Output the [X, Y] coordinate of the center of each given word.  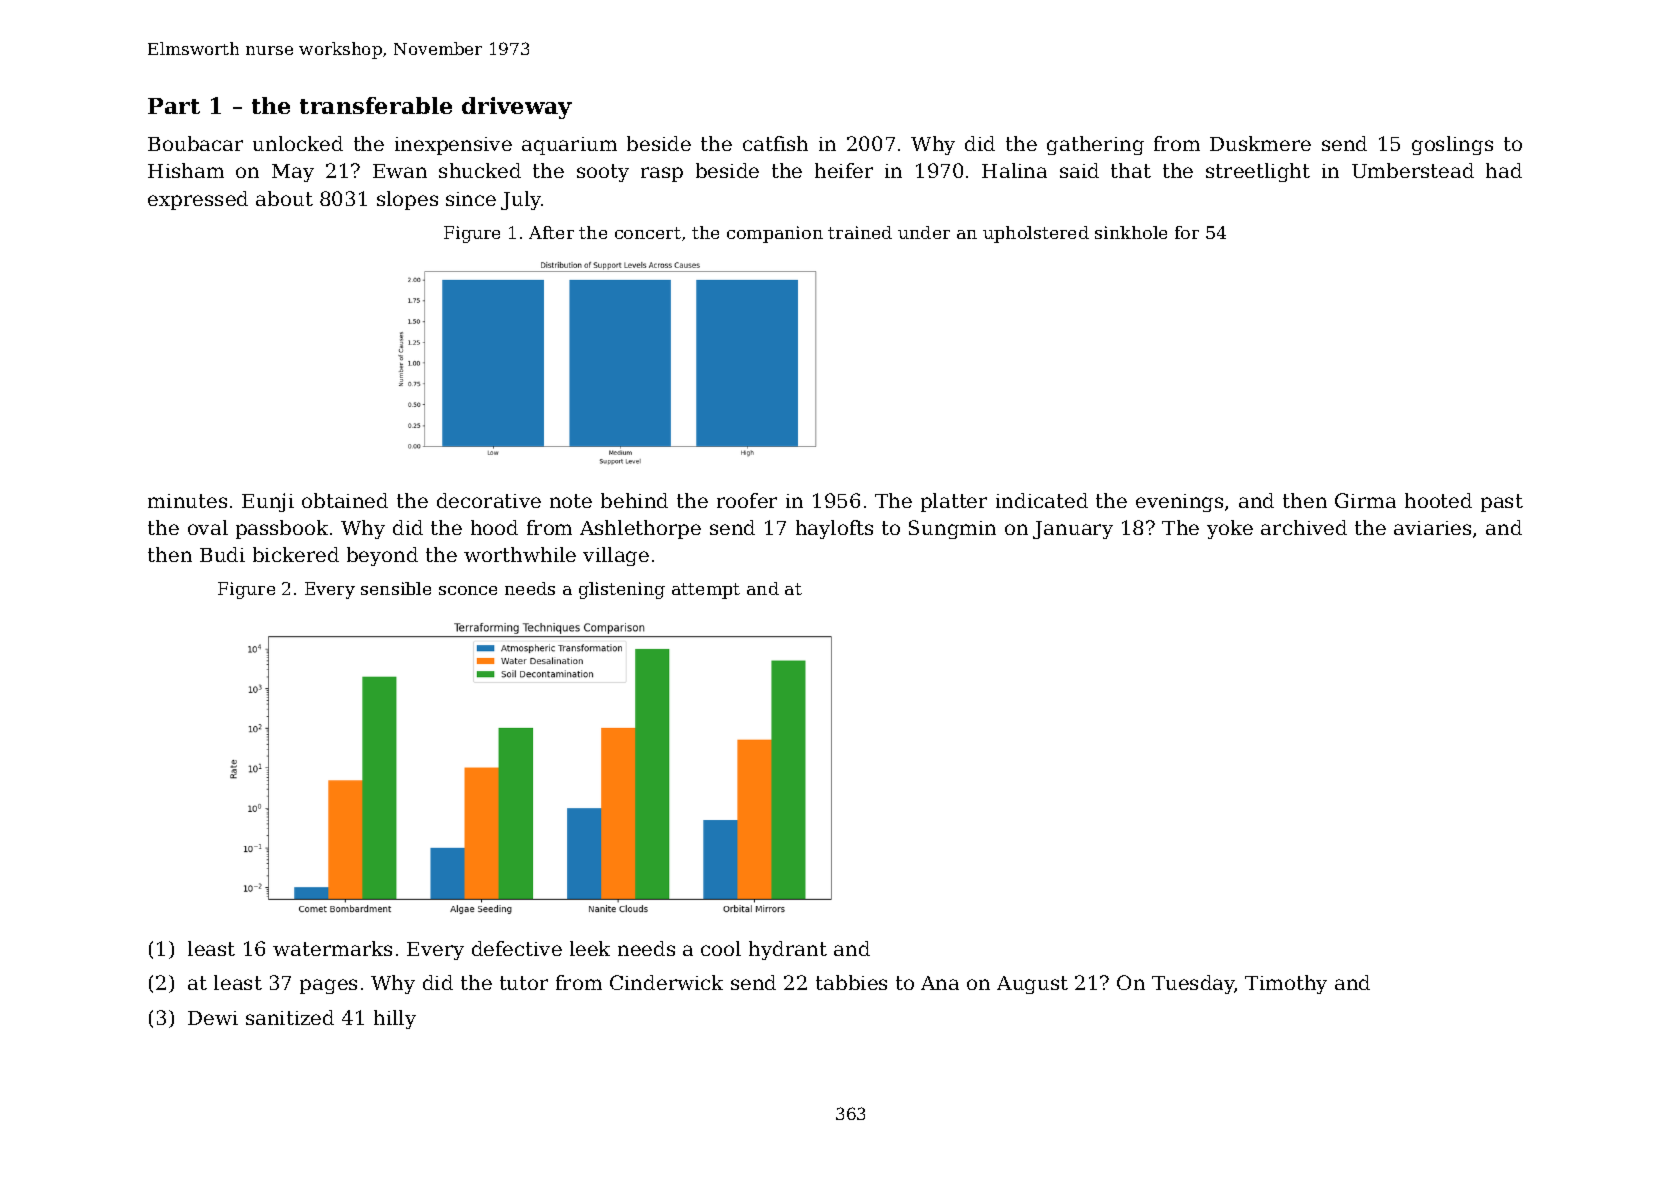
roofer [747, 500]
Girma [1365, 500]
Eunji [268, 502]
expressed [198, 200]
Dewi [213, 1018]
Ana [940, 983]
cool [721, 948]
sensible [396, 588]
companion [775, 234]
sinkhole [1131, 232]
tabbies [851, 982]
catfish [775, 143]
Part [174, 106]
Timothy [1286, 984]
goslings [1452, 145]
